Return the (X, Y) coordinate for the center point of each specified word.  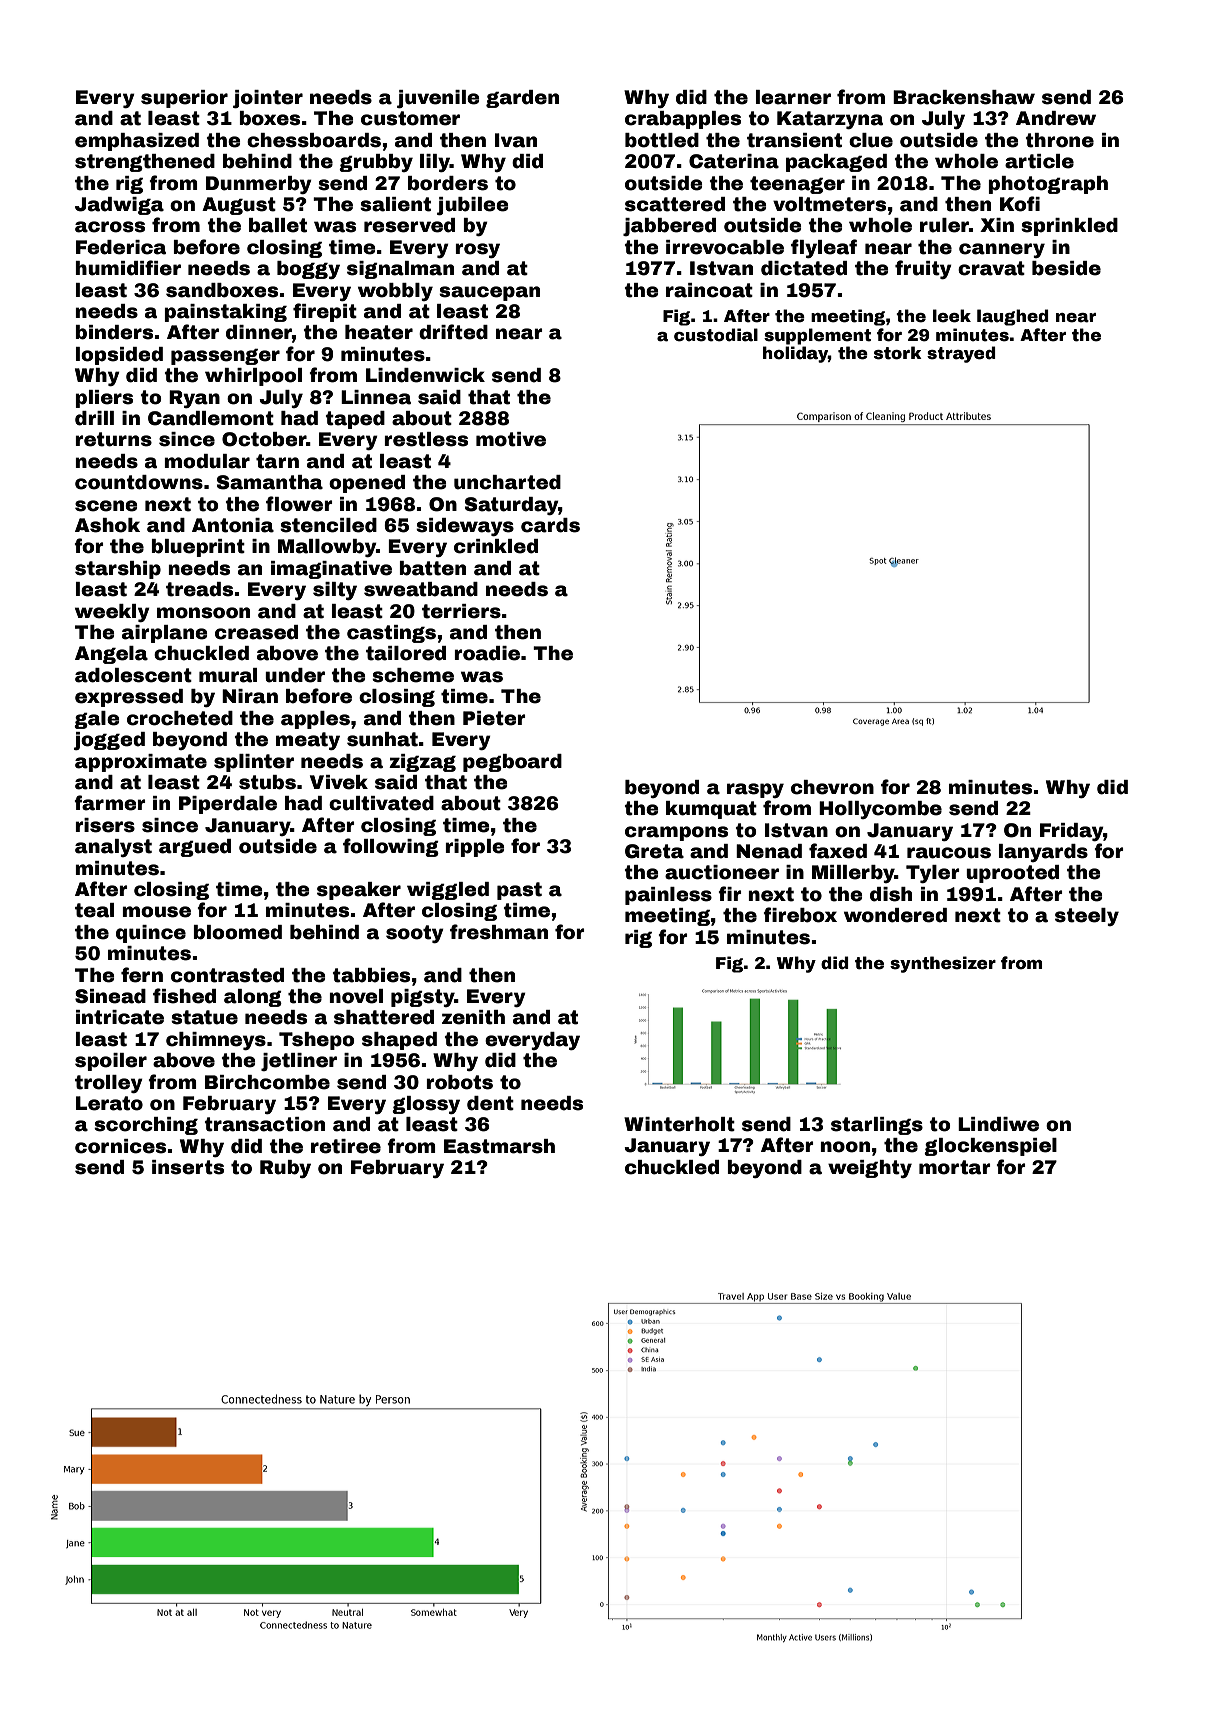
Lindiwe (998, 1124)
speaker (359, 891)
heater (379, 332)
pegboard (512, 763)
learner (793, 97)
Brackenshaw (964, 97)
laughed (1013, 317)
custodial (716, 335)
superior (184, 99)
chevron (832, 787)
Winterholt (679, 1124)
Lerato (109, 1103)
